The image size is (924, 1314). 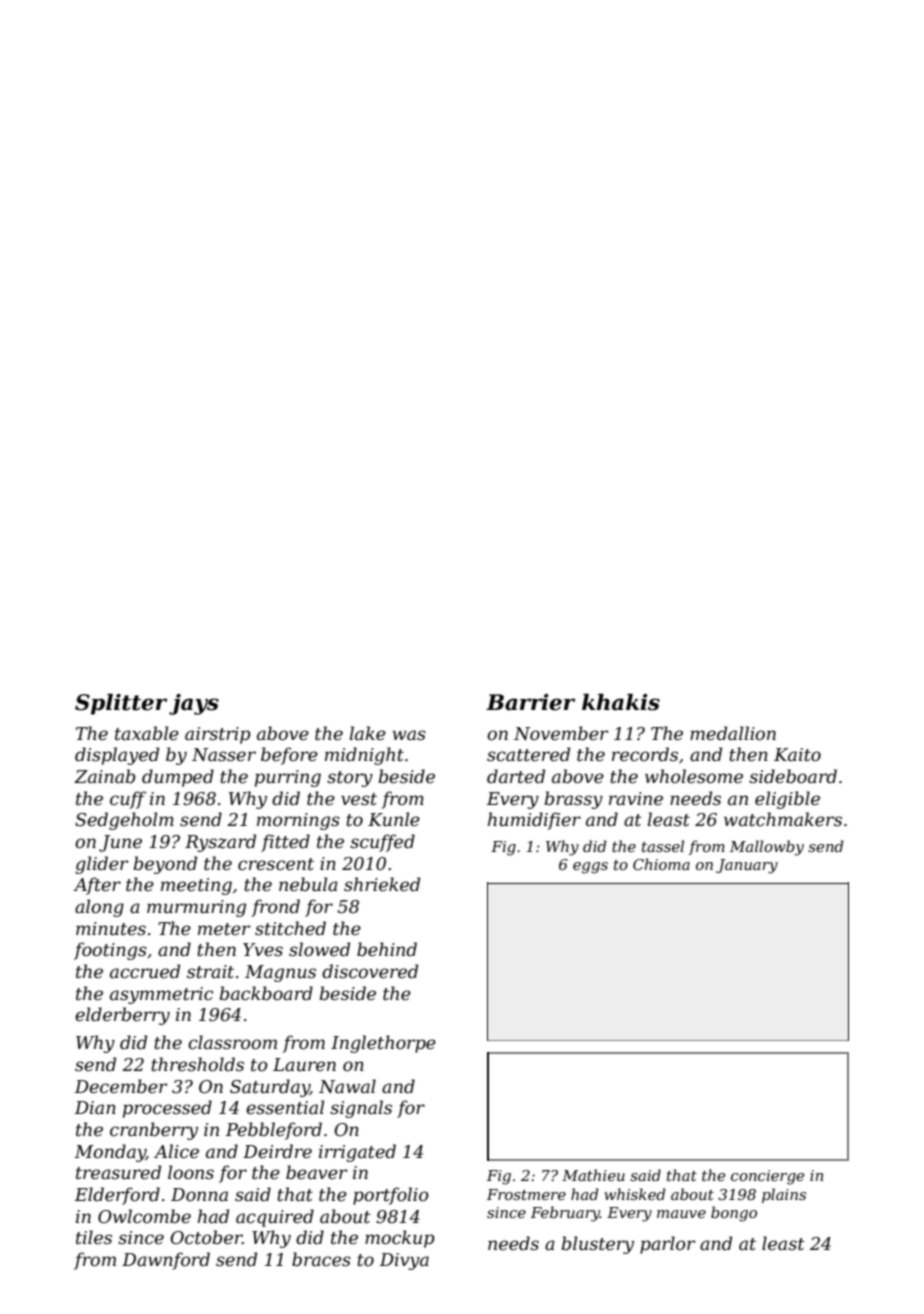 I want to click on Owlcombe, so click(x=144, y=1216).
